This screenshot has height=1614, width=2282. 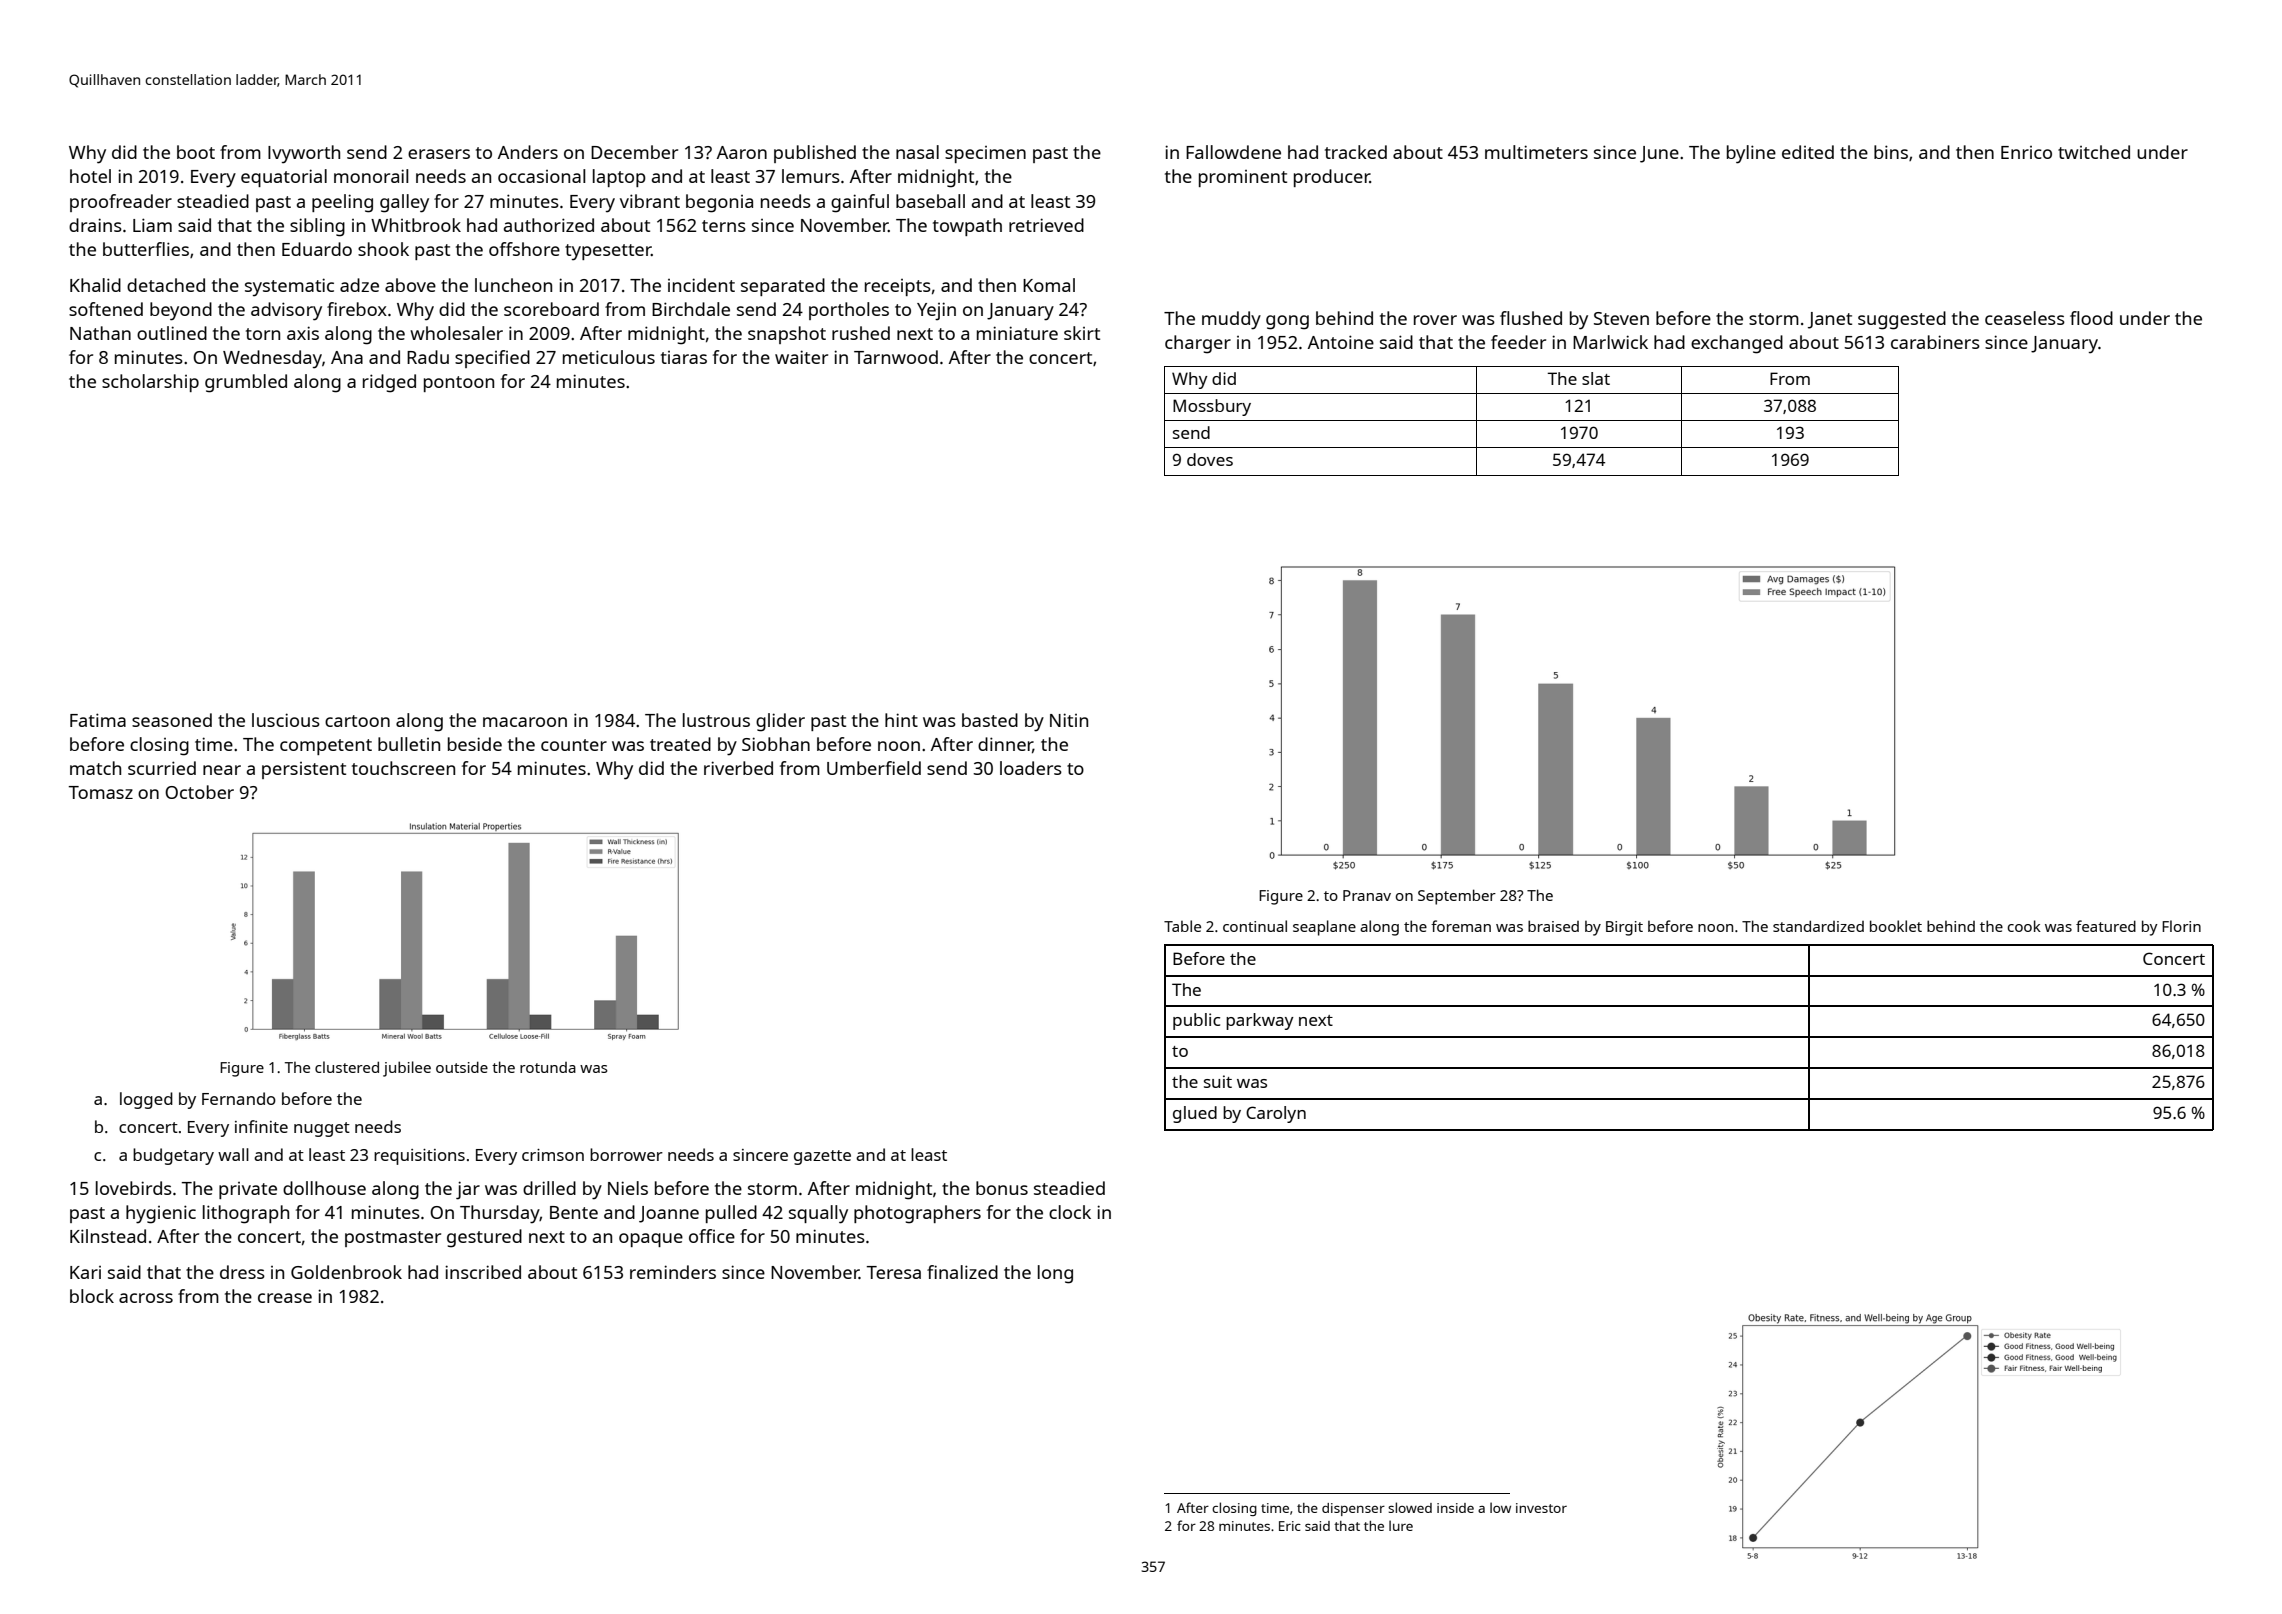 I want to click on Pranav, so click(x=1367, y=895).
